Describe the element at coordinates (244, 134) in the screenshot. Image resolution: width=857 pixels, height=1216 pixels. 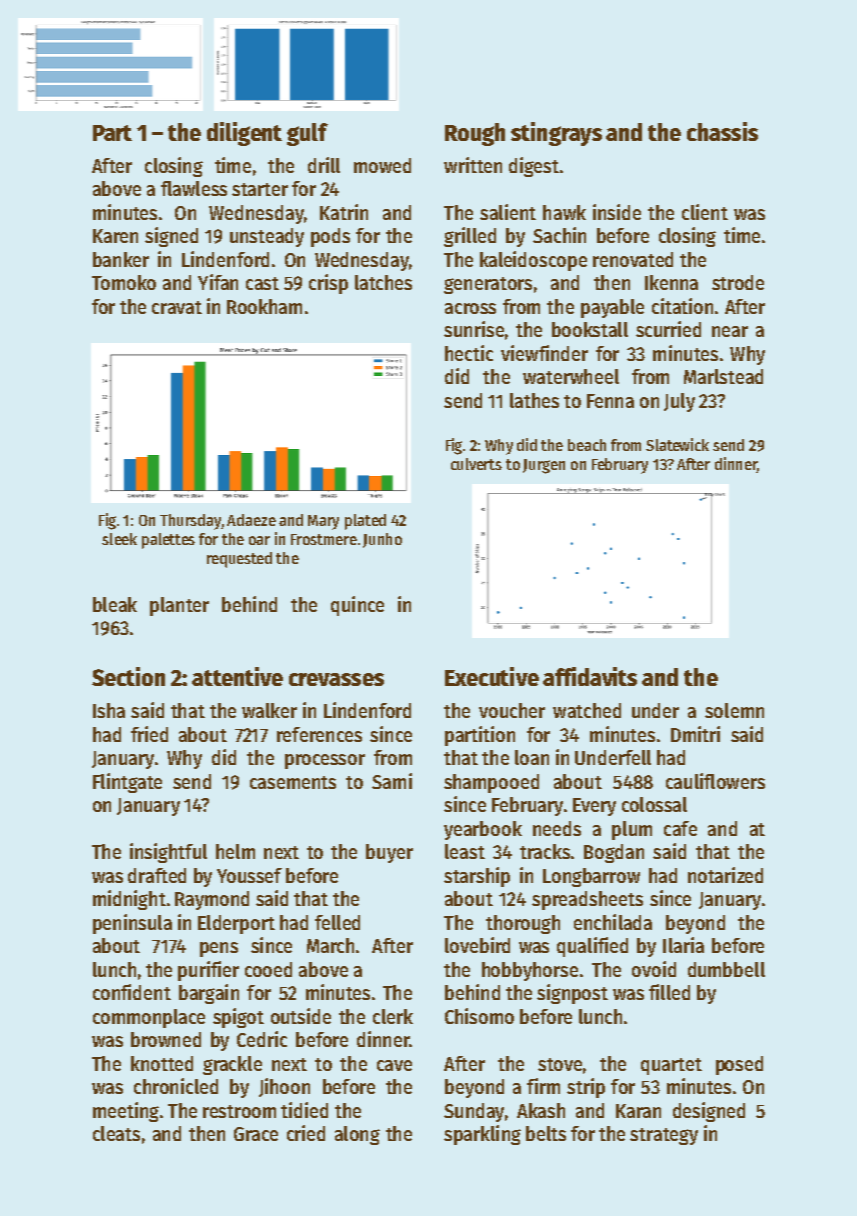
I see `diligent` at that location.
